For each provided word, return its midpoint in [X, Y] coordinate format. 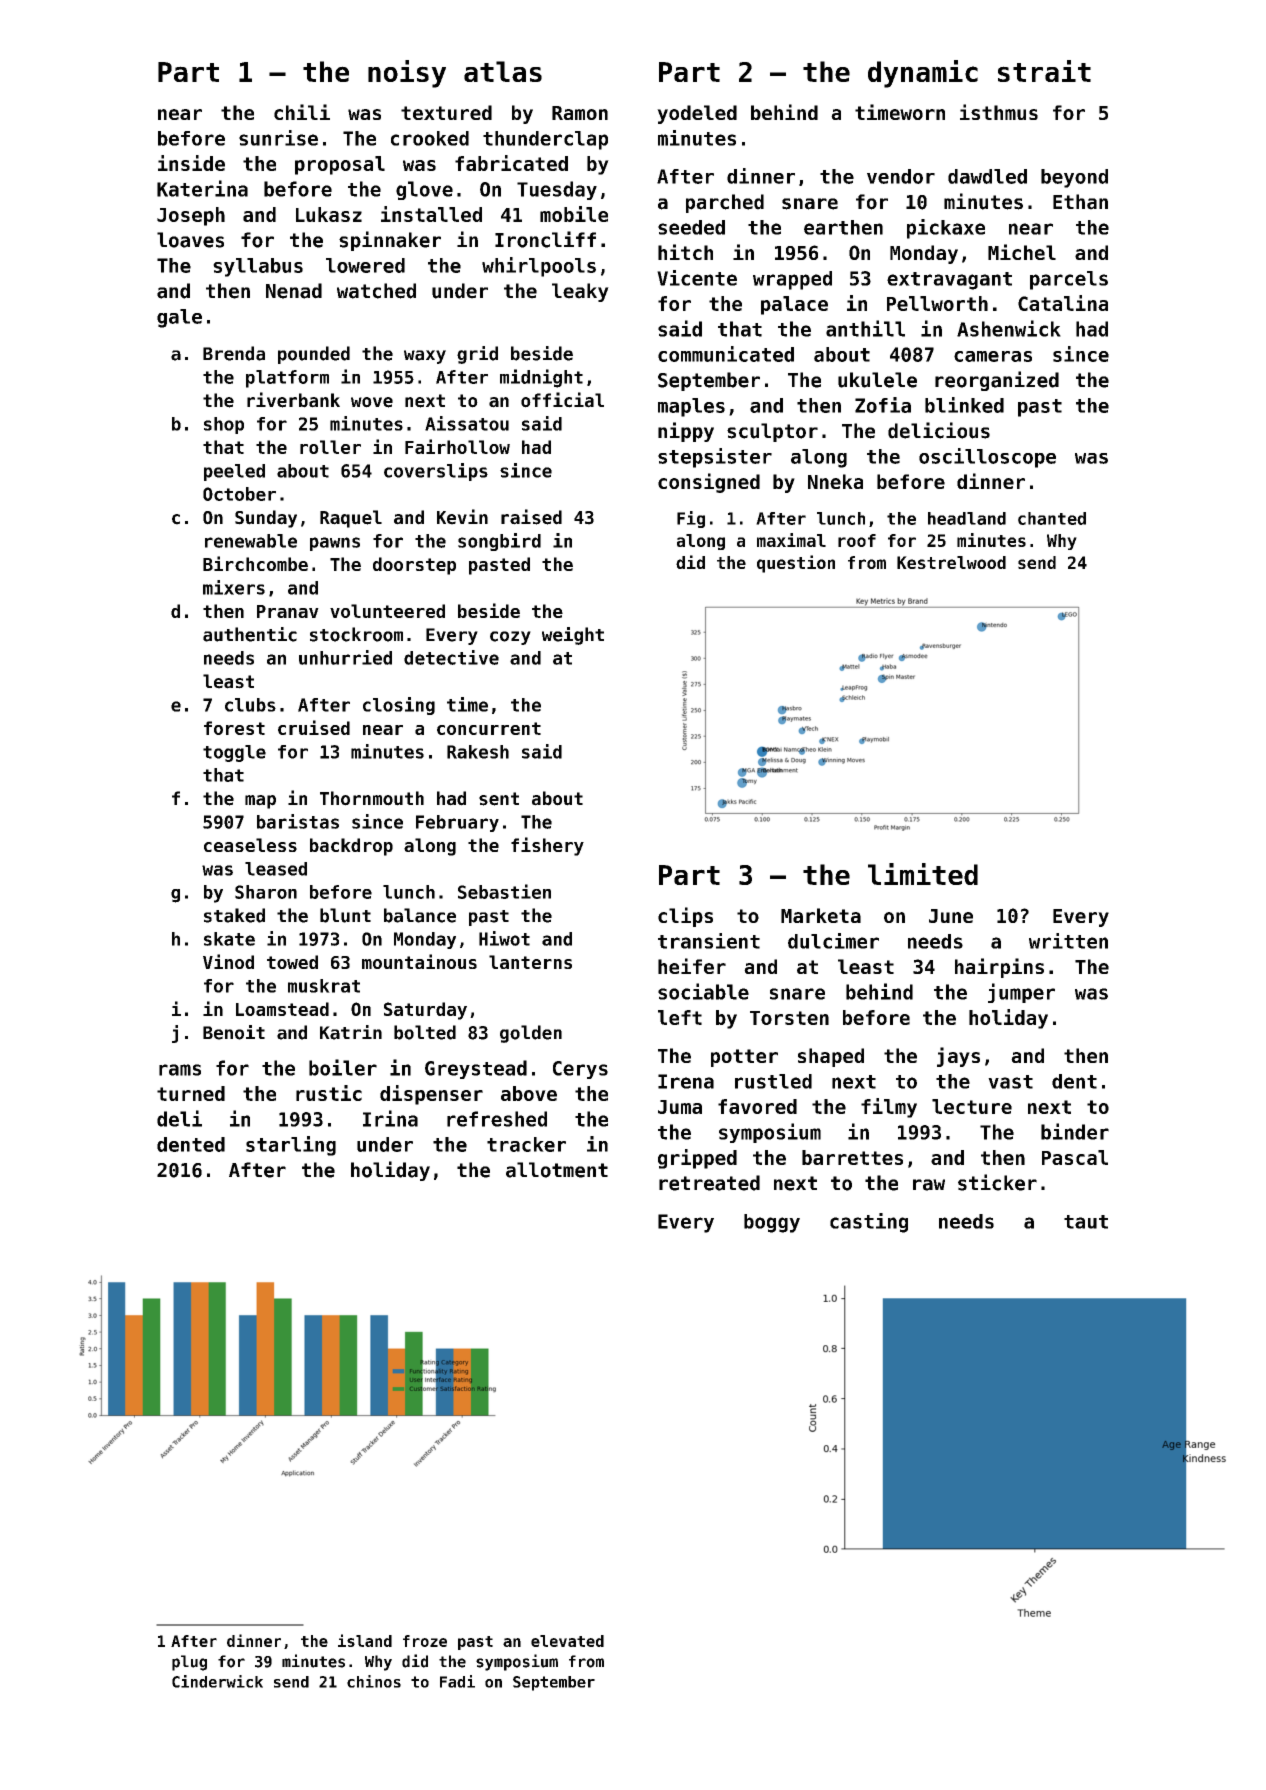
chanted [1052, 518]
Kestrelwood [951, 562]
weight [573, 636]
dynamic [923, 74]
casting [869, 1223]
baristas [298, 821]
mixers [234, 587]
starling [291, 1146]
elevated [567, 1641]
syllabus [258, 267]
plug [189, 1663]
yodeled [697, 114]
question [796, 564]
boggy [772, 1223]
